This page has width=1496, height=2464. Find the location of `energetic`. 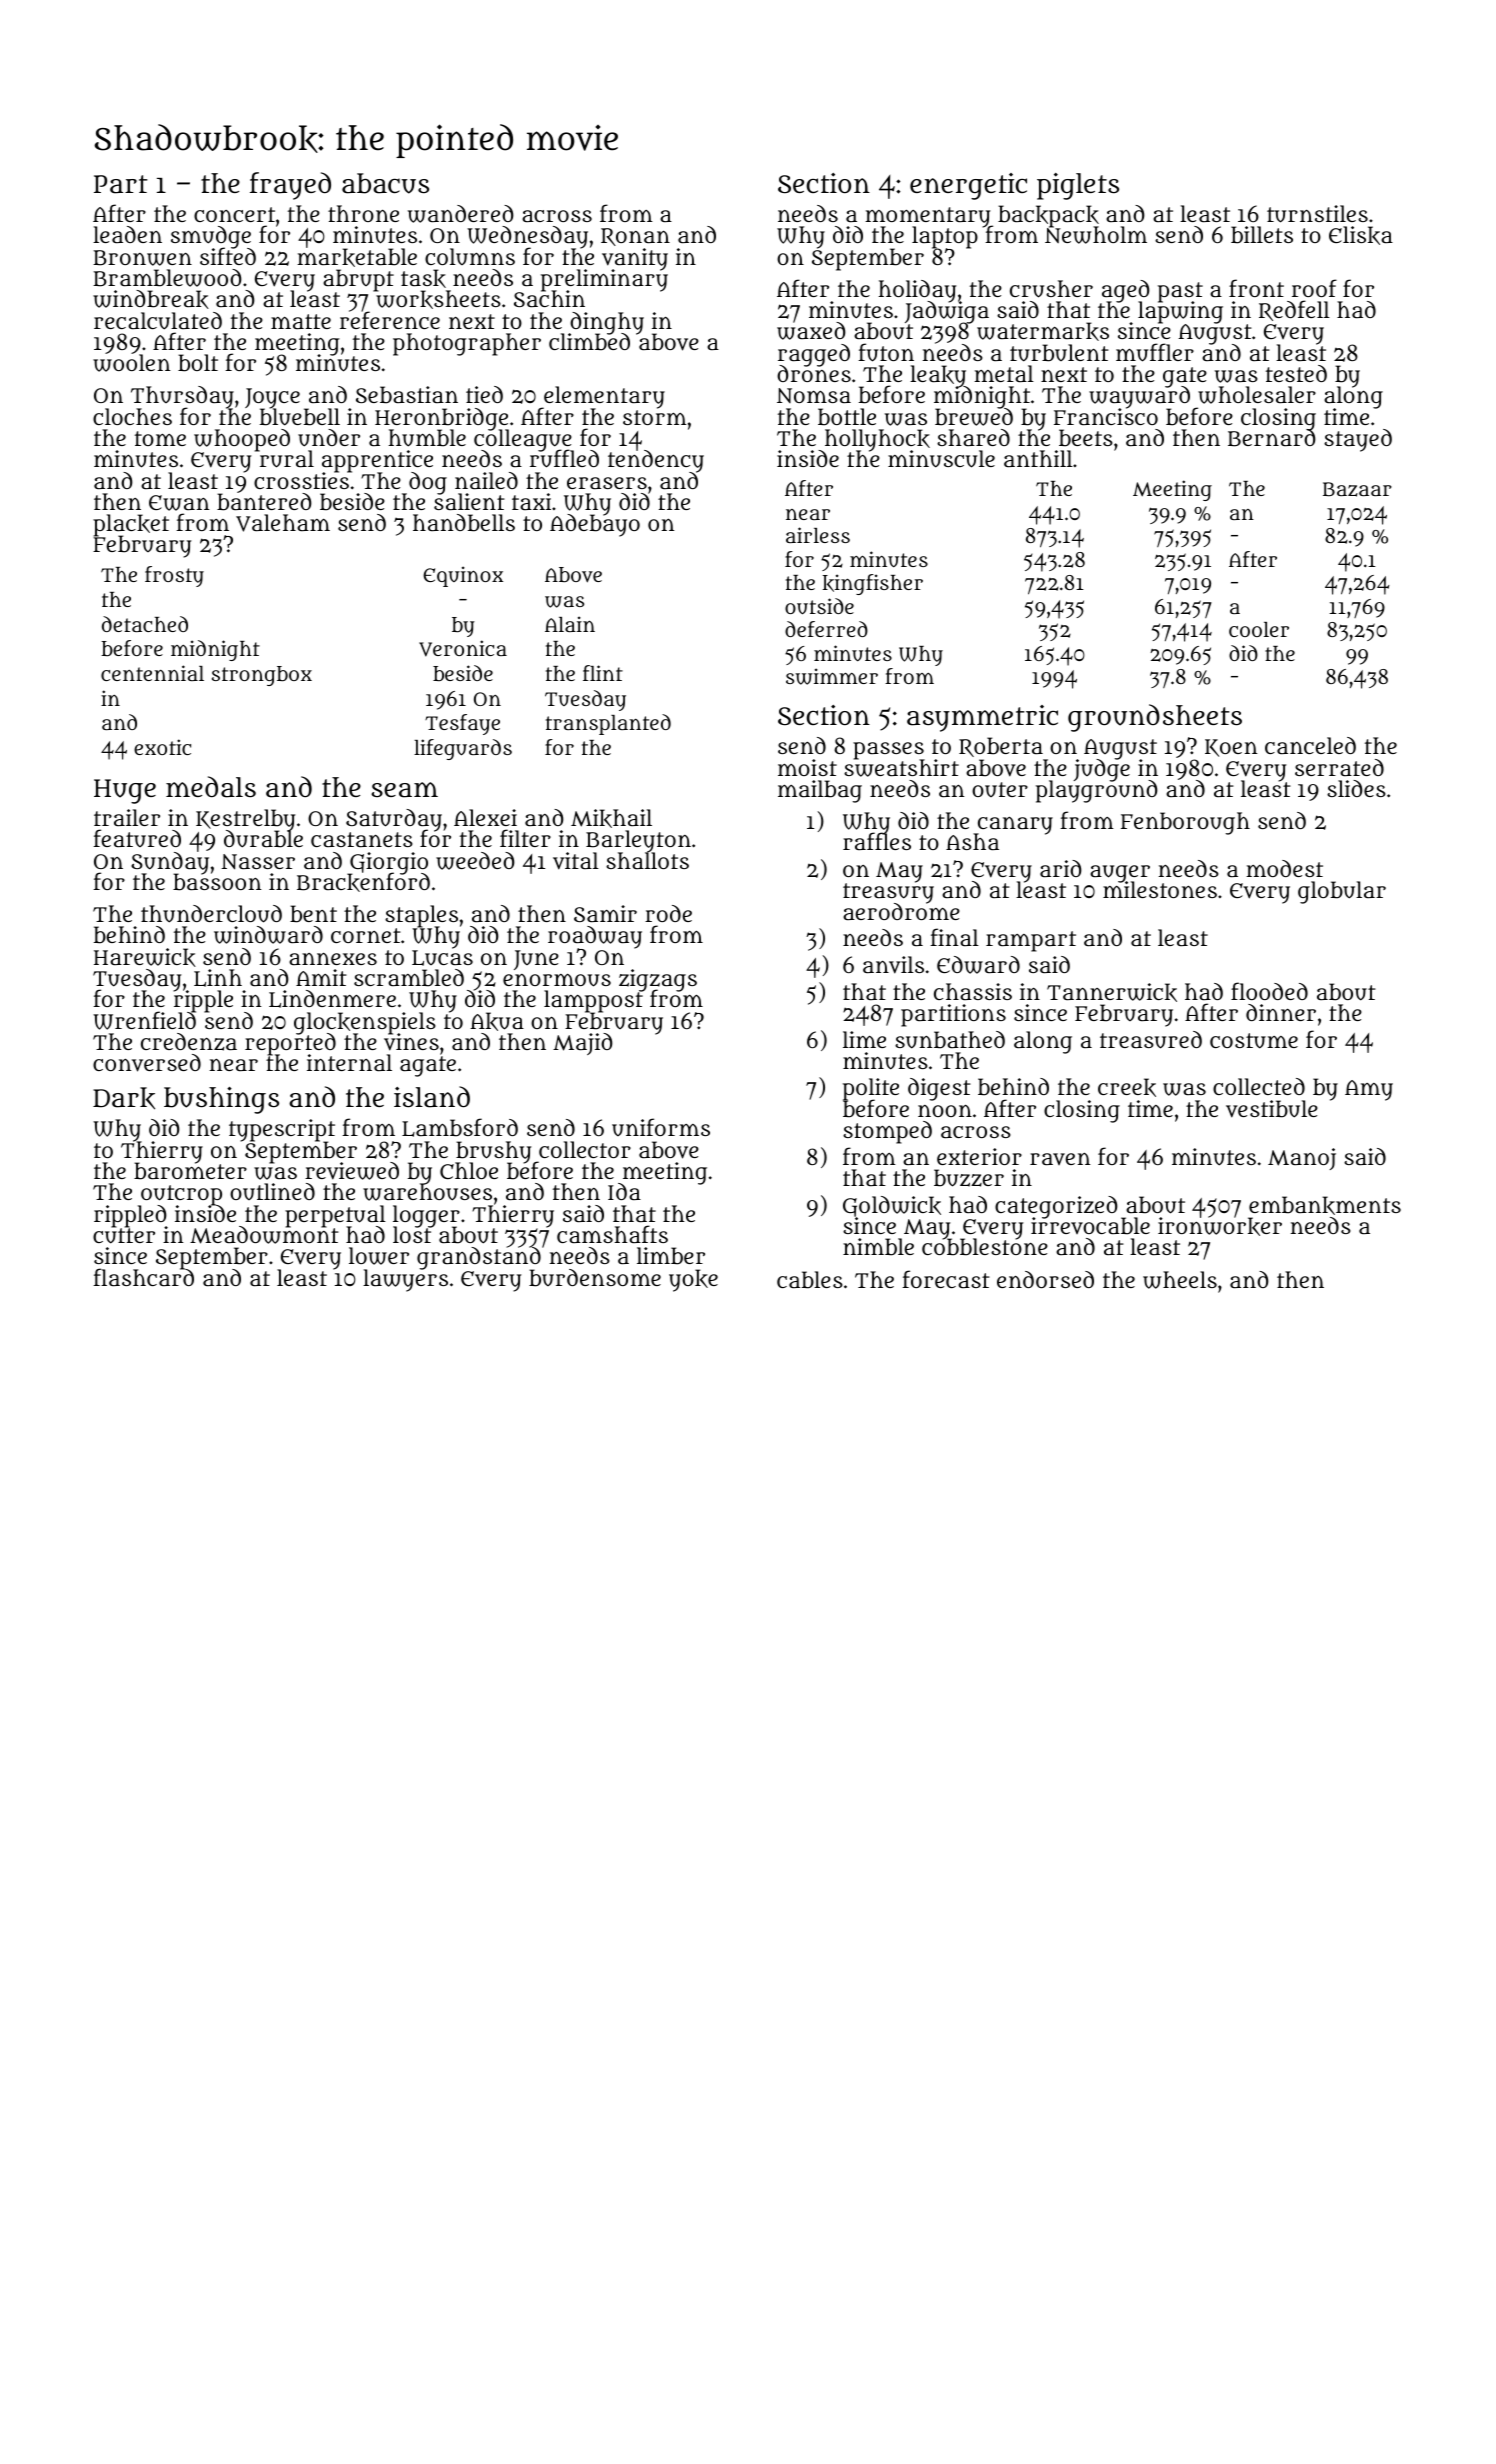

energetic is located at coordinates (968, 186).
